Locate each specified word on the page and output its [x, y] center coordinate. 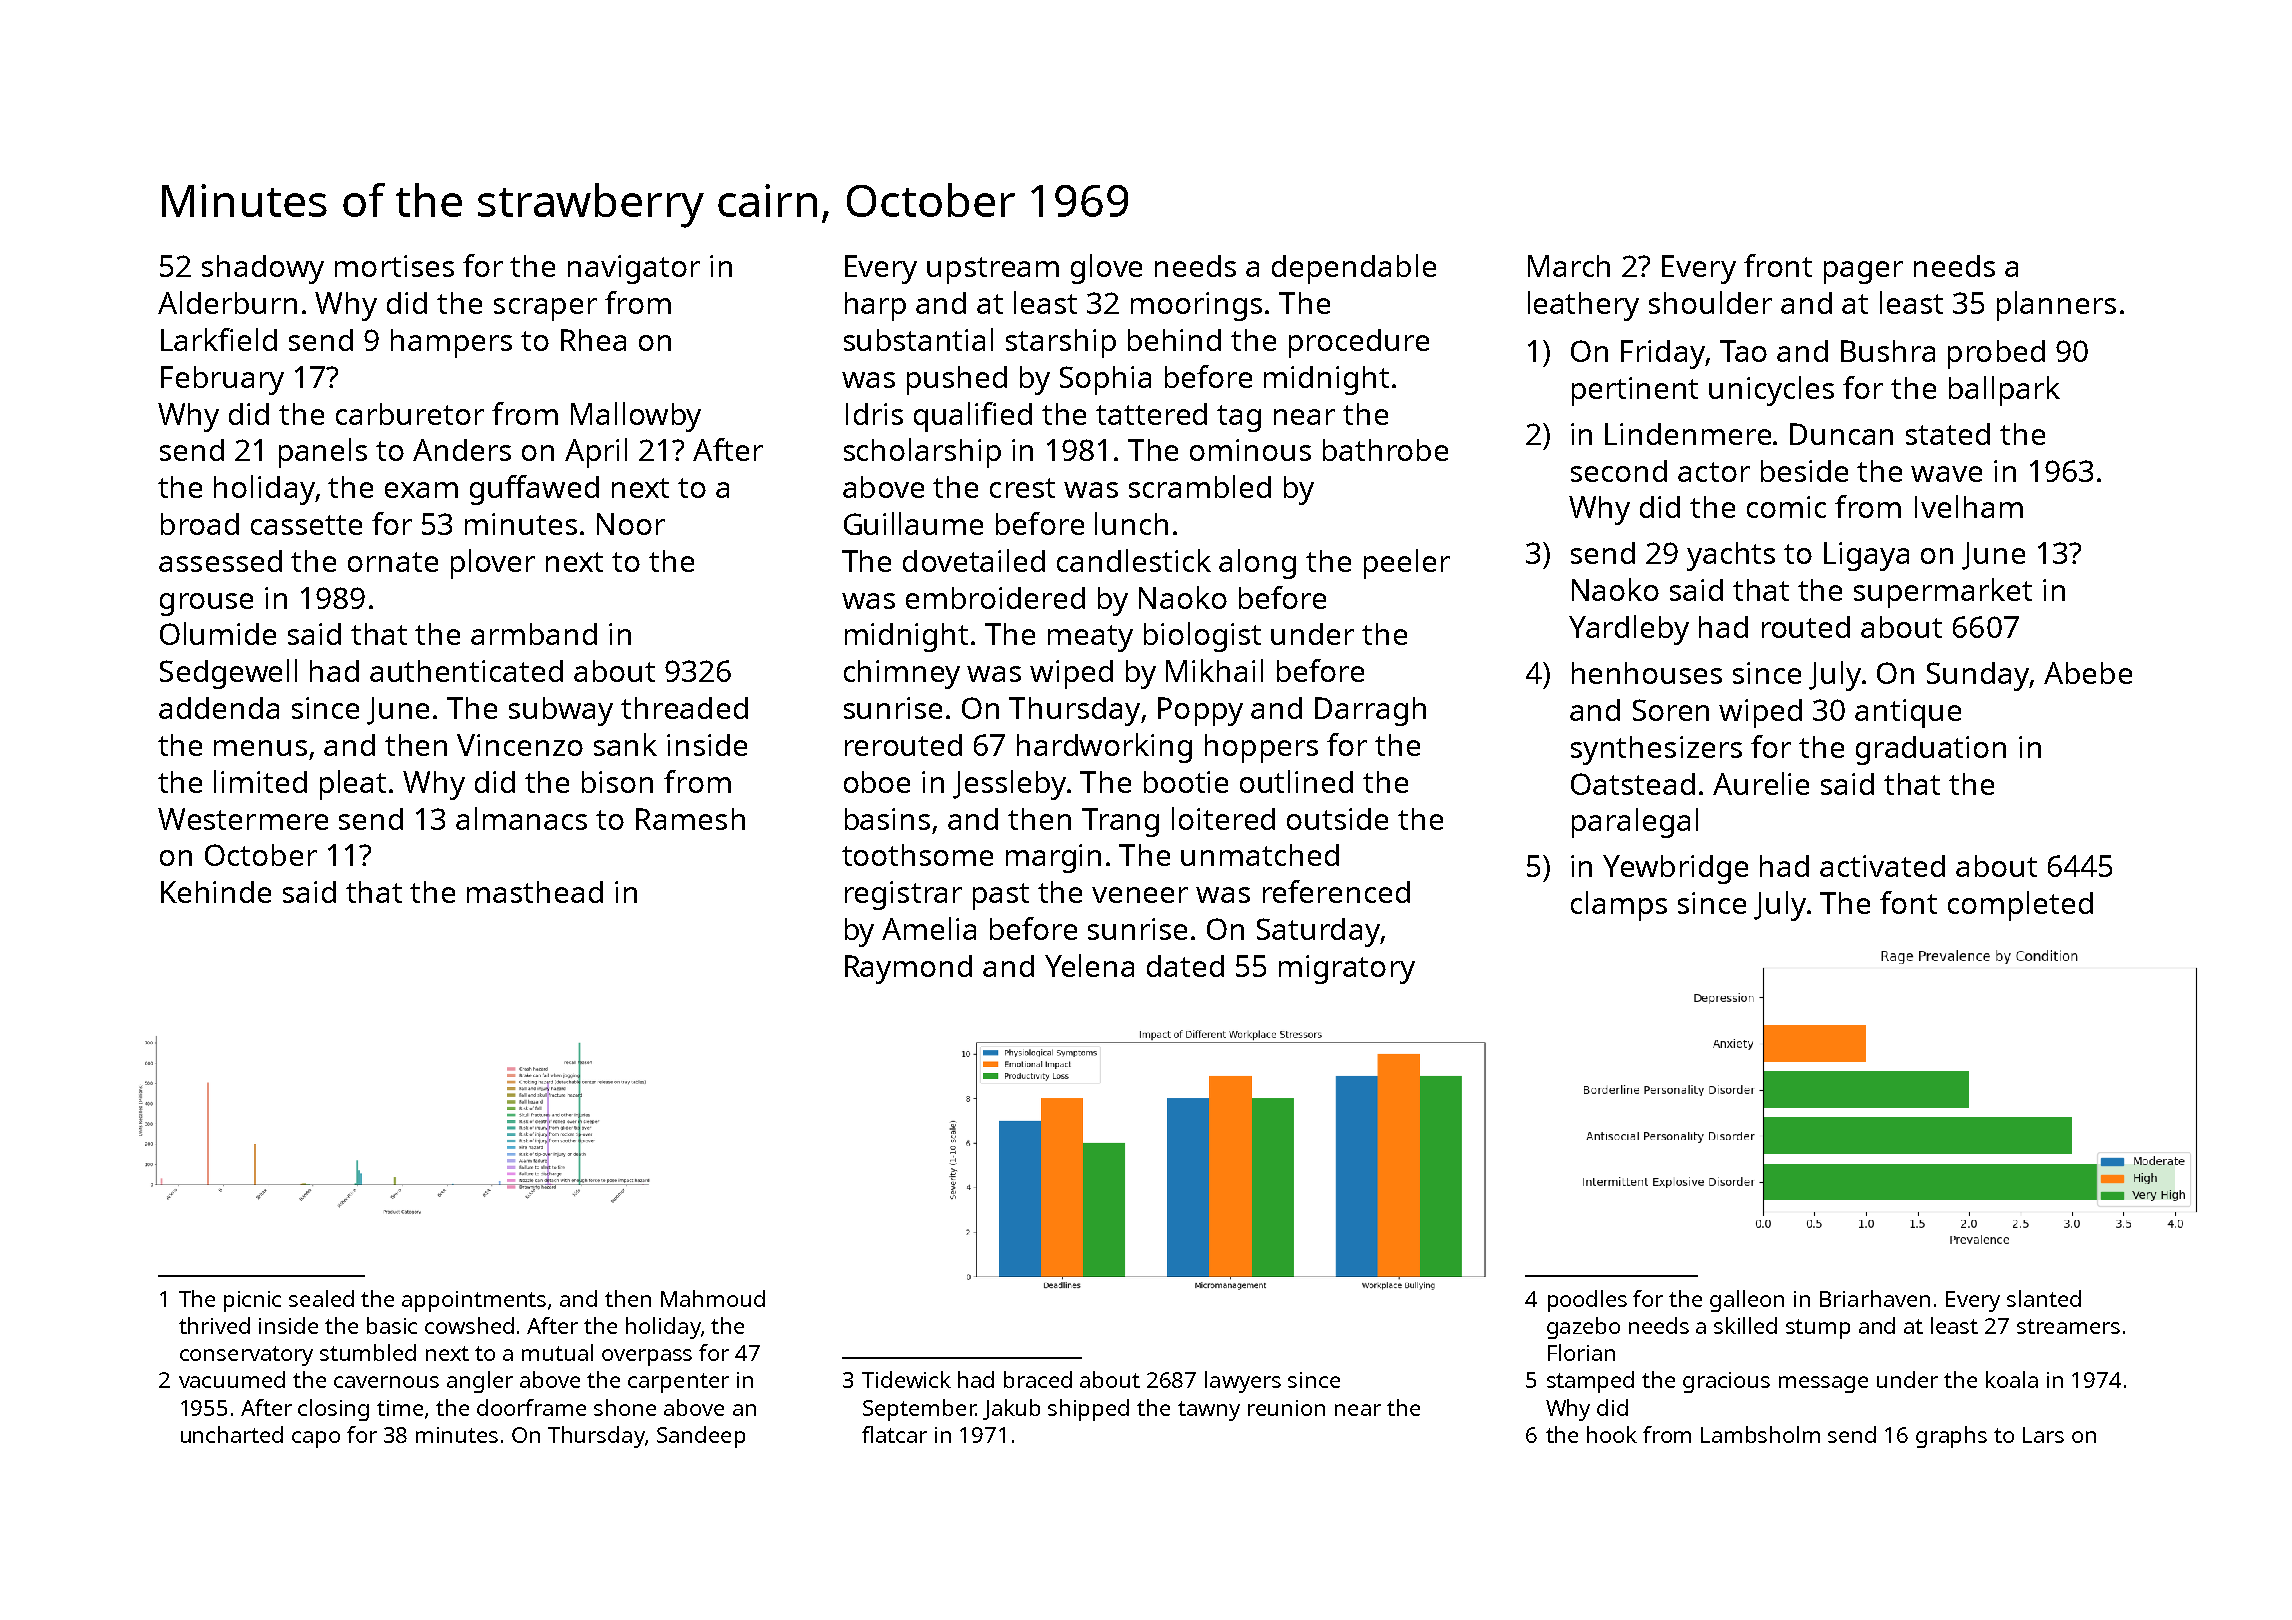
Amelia [929, 928]
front [1778, 265]
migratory [1347, 969]
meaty [1090, 638]
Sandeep [701, 1437]
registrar [903, 895]
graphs [1951, 1437]
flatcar [894, 1434]
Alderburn [227, 302]
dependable [1354, 269]
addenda [219, 708]
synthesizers [1656, 750]
